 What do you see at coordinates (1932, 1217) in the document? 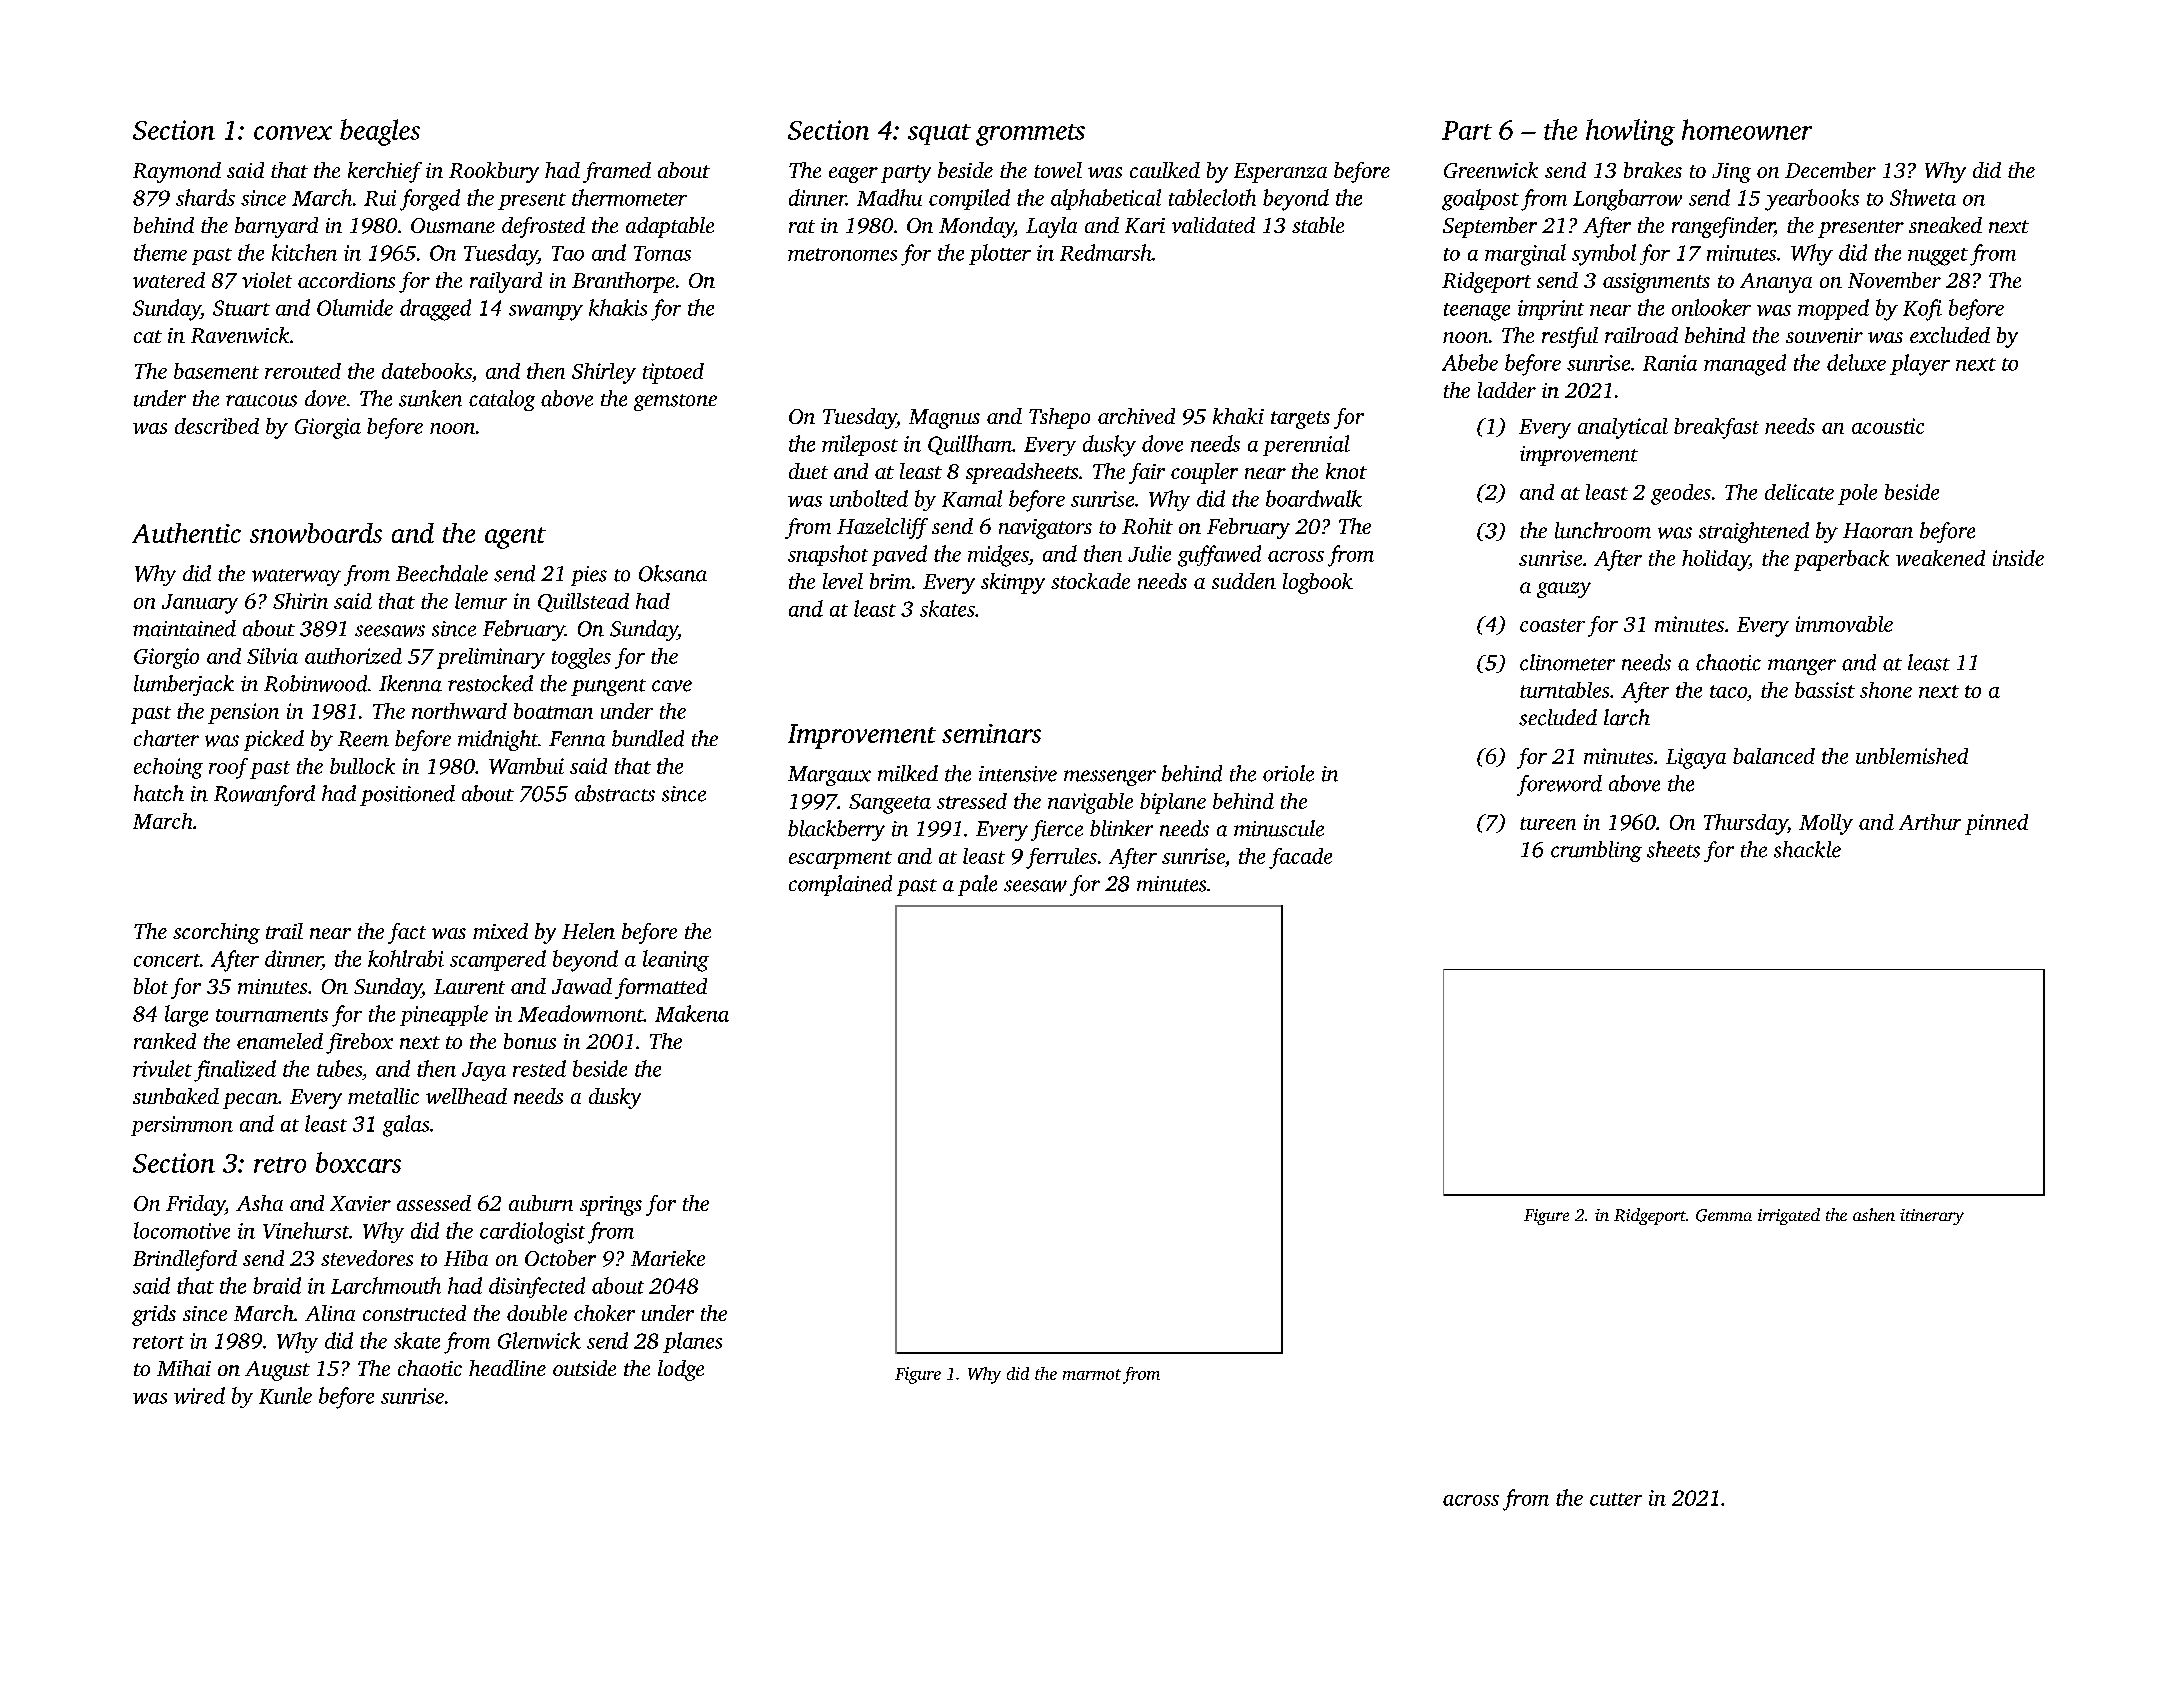
I see `itinerary` at bounding box center [1932, 1217].
